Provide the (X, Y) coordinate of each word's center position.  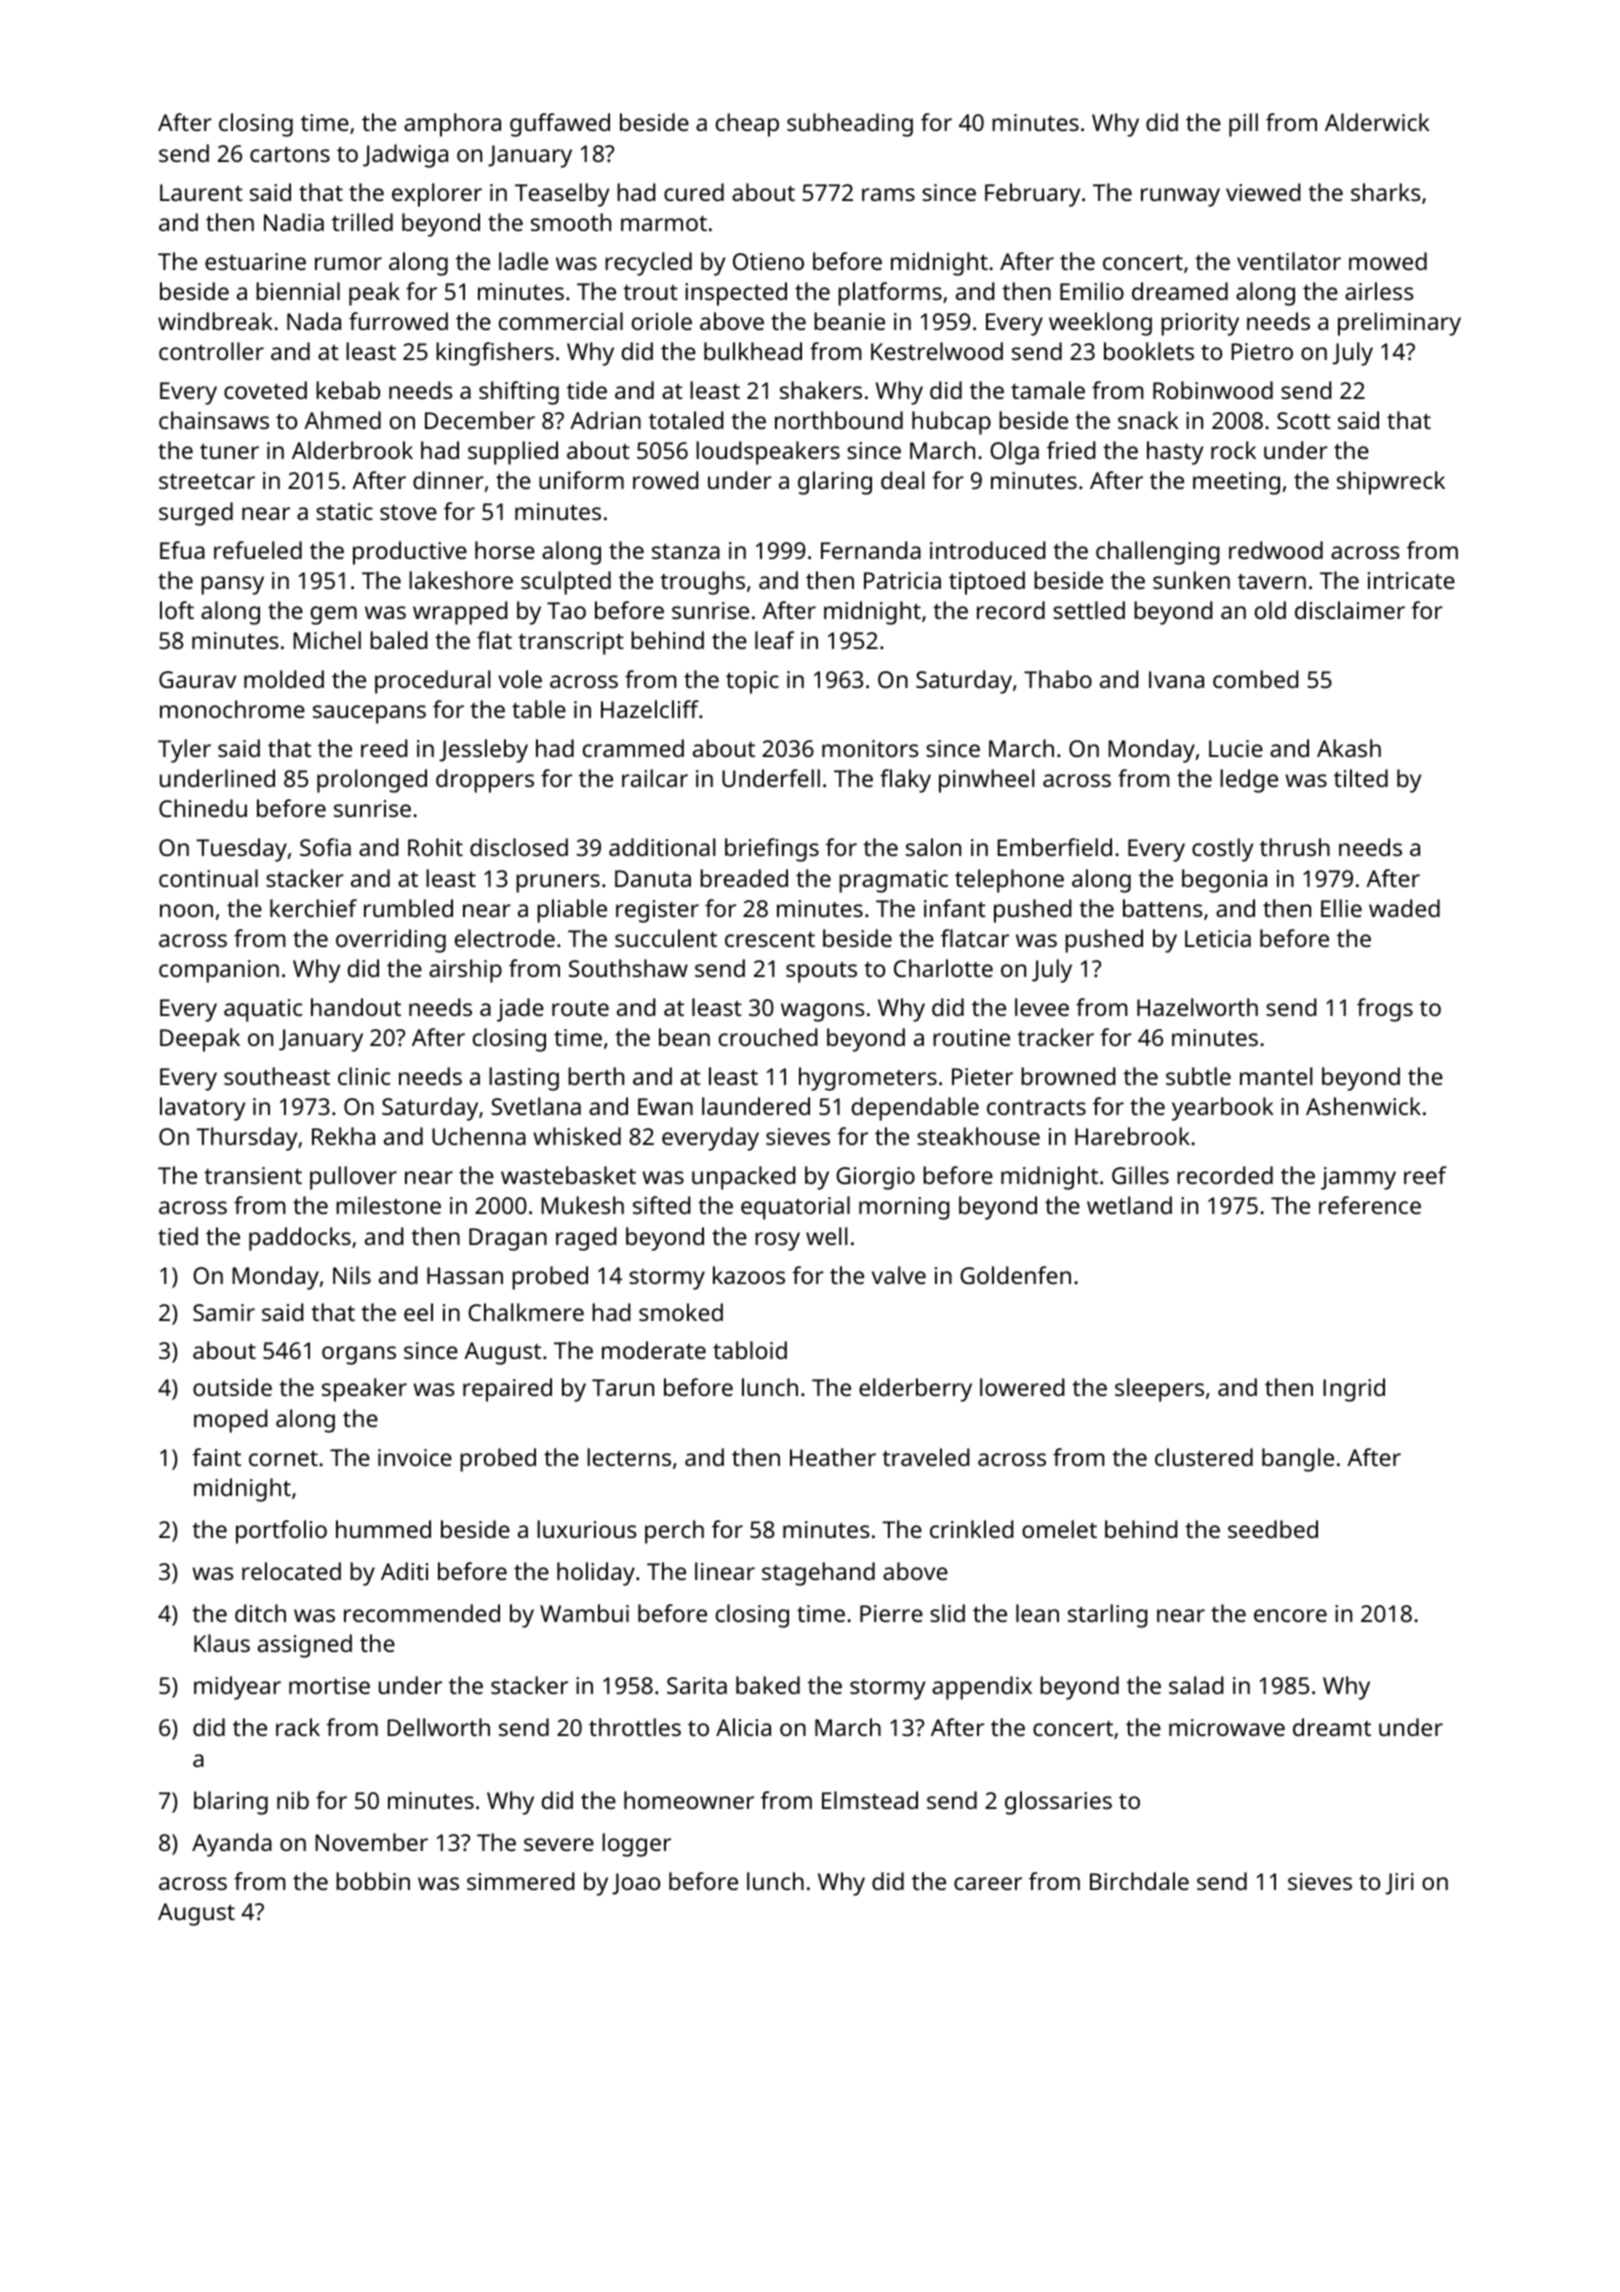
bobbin (373, 1881)
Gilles (1140, 1175)
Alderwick (1377, 122)
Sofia (325, 847)
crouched (768, 1037)
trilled (362, 222)
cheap (747, 125)
